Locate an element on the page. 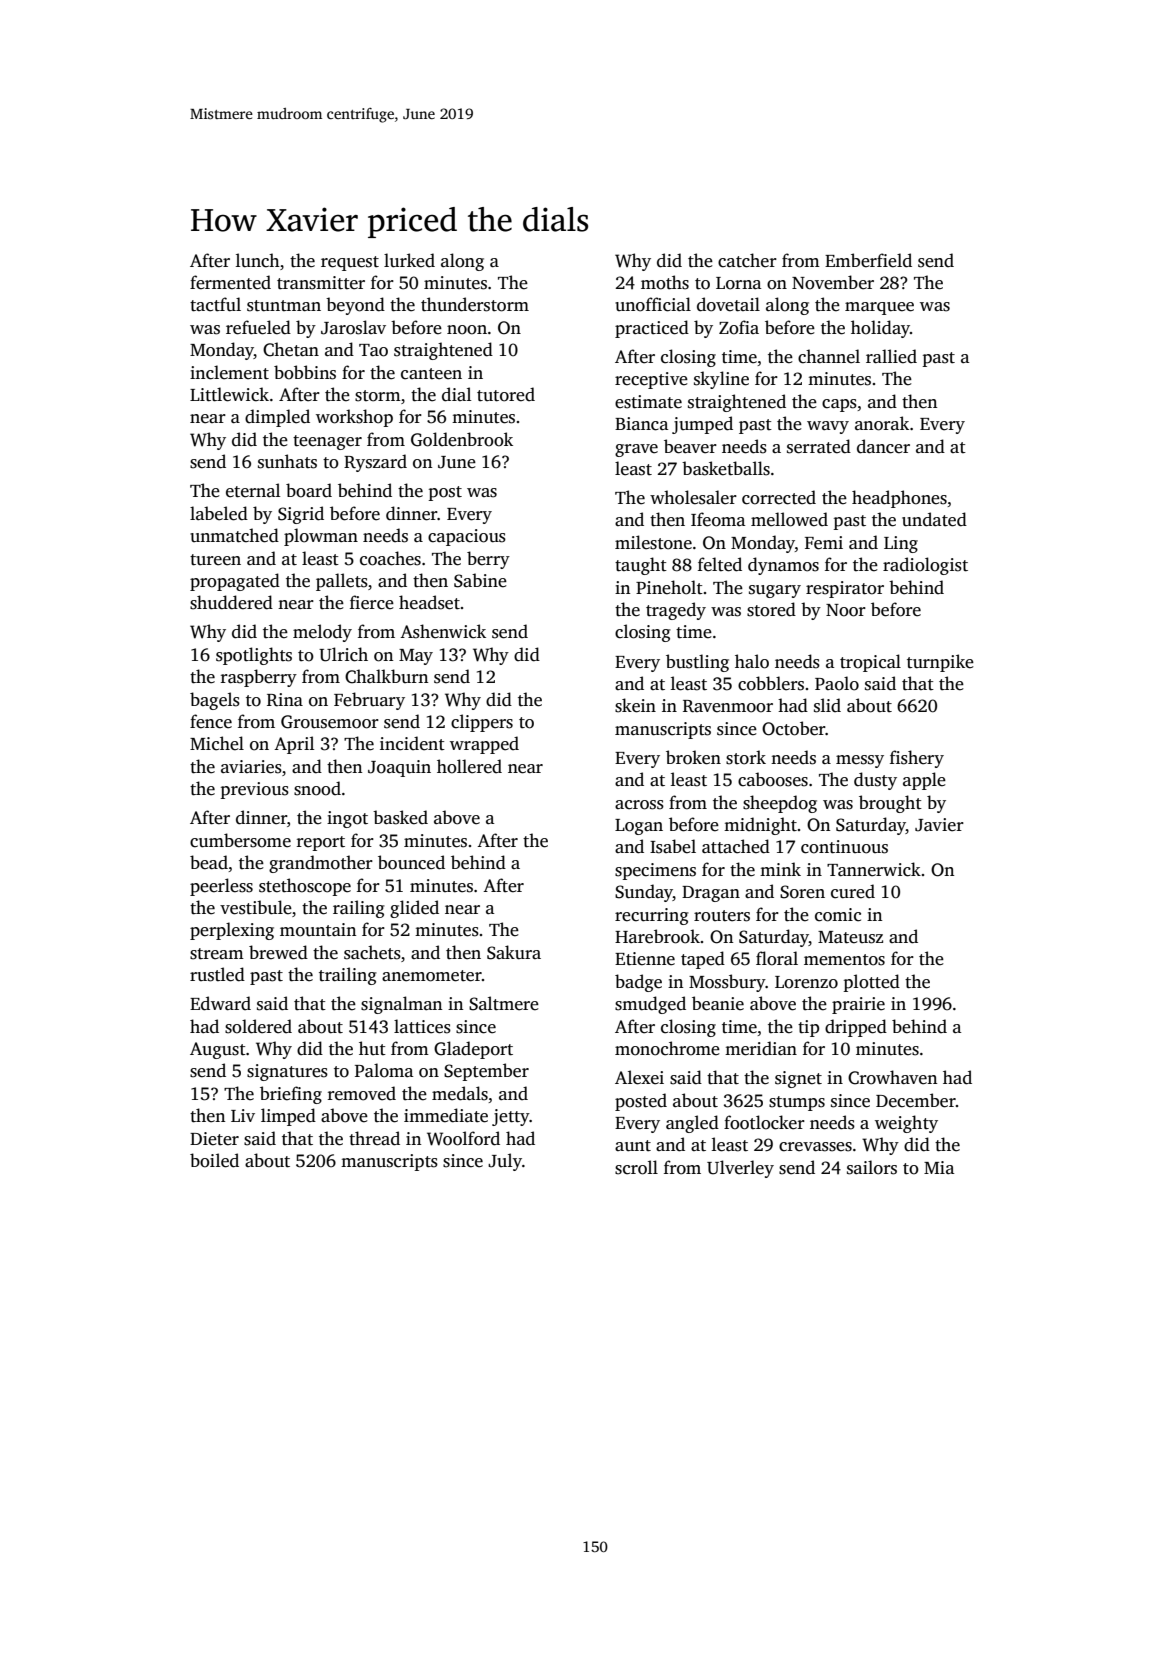  Noor is located at coordinates (846, 610).
